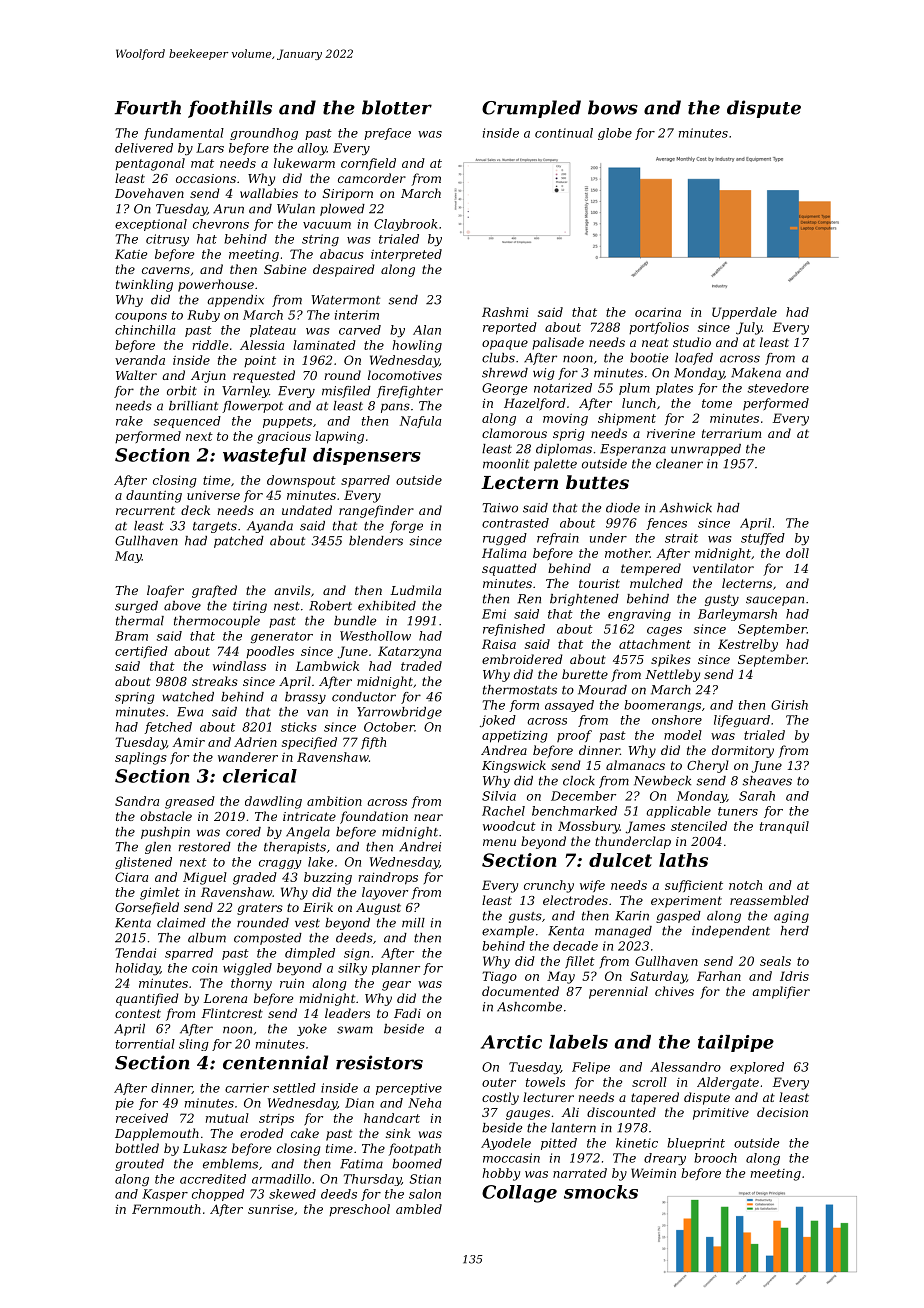 Image resolution: width=924 pixels, height=1308 pixels. What do you see at coordinates (270, 1209) in the screenshot?
I see `sunrise` at bounding box center [270, 1209].
